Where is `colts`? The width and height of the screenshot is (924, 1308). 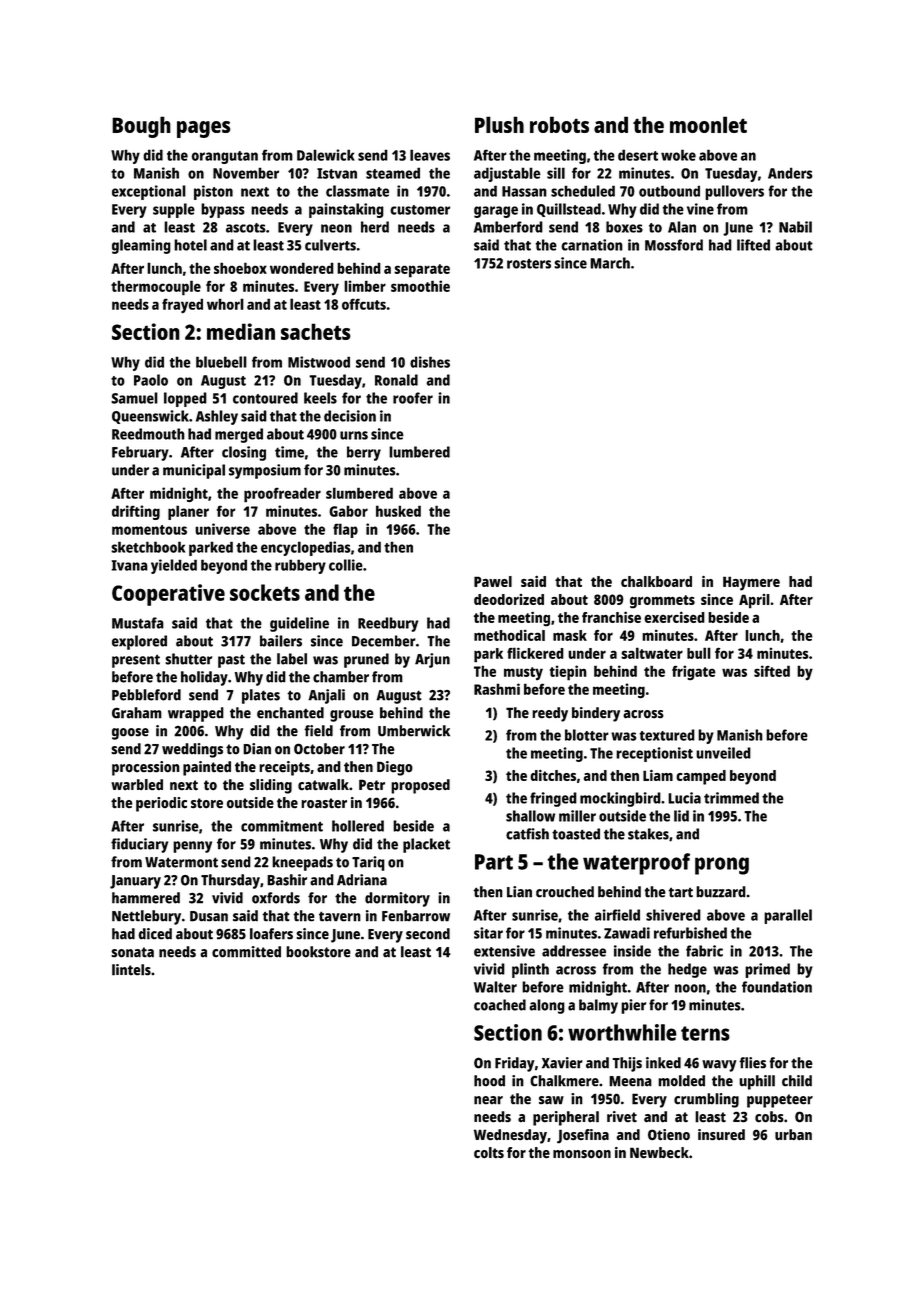 colts is located at coordinates (489, 1153).
